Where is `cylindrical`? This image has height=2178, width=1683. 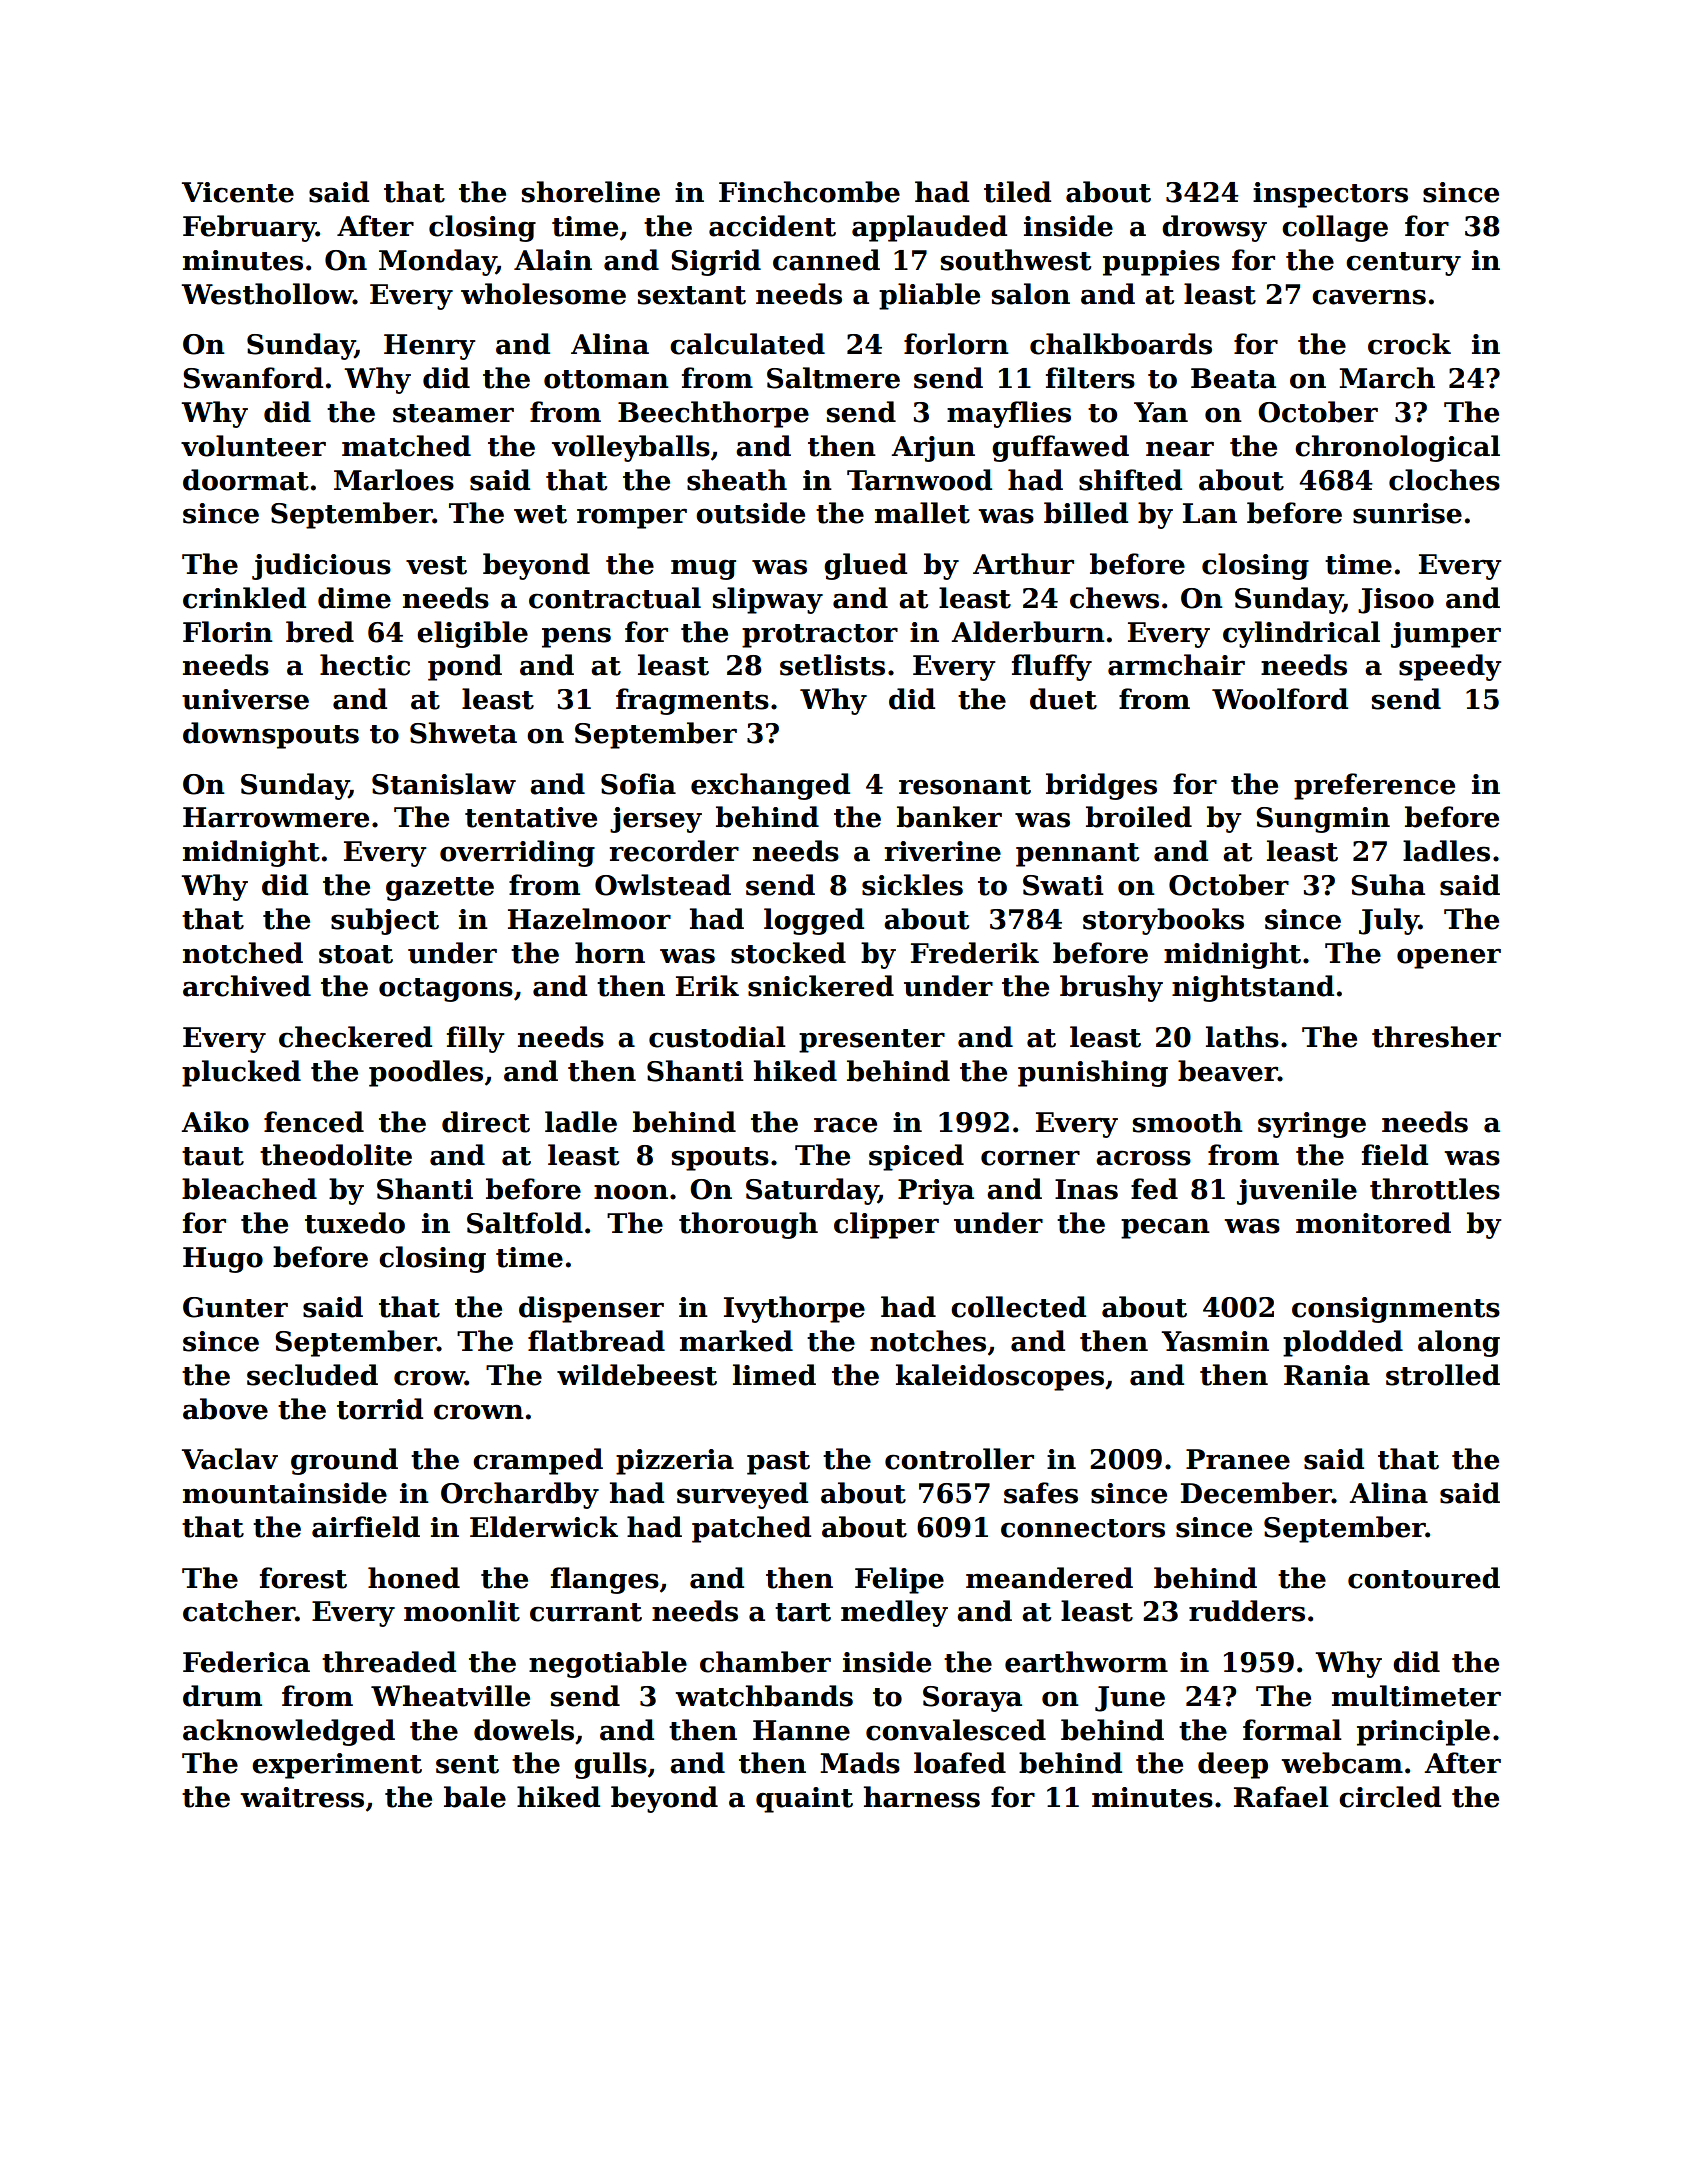
cylindrical is located at coordinates (1301, 634).
